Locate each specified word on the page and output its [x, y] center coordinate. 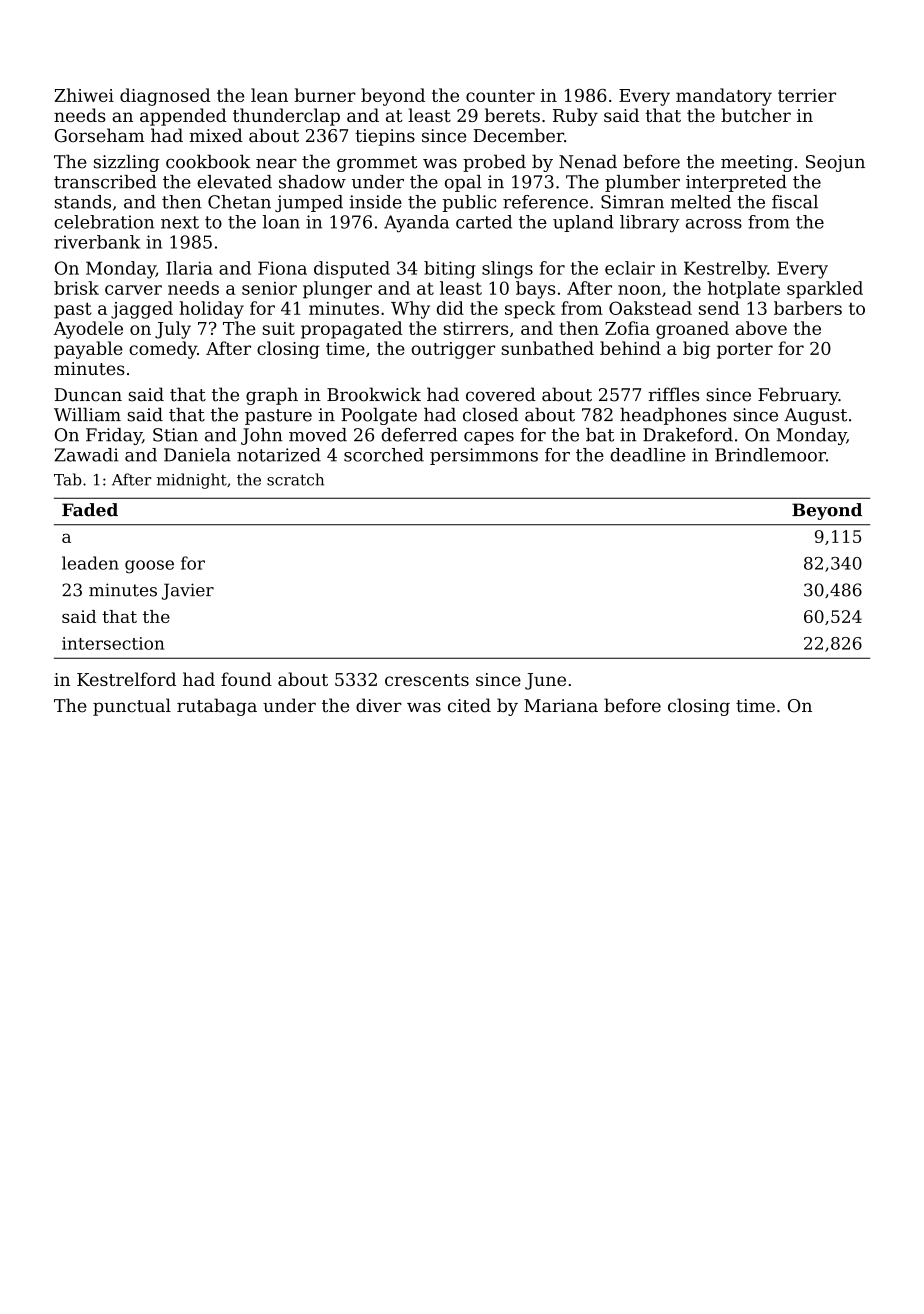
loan [281, 222]
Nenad [588, 161]
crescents [427, 680]
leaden [90, 563]
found [246, 679]
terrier [807, 95]
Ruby [575, 117]
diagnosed [165, 97]
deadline [648, 455]
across [714, 224]
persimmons [484, 456]
